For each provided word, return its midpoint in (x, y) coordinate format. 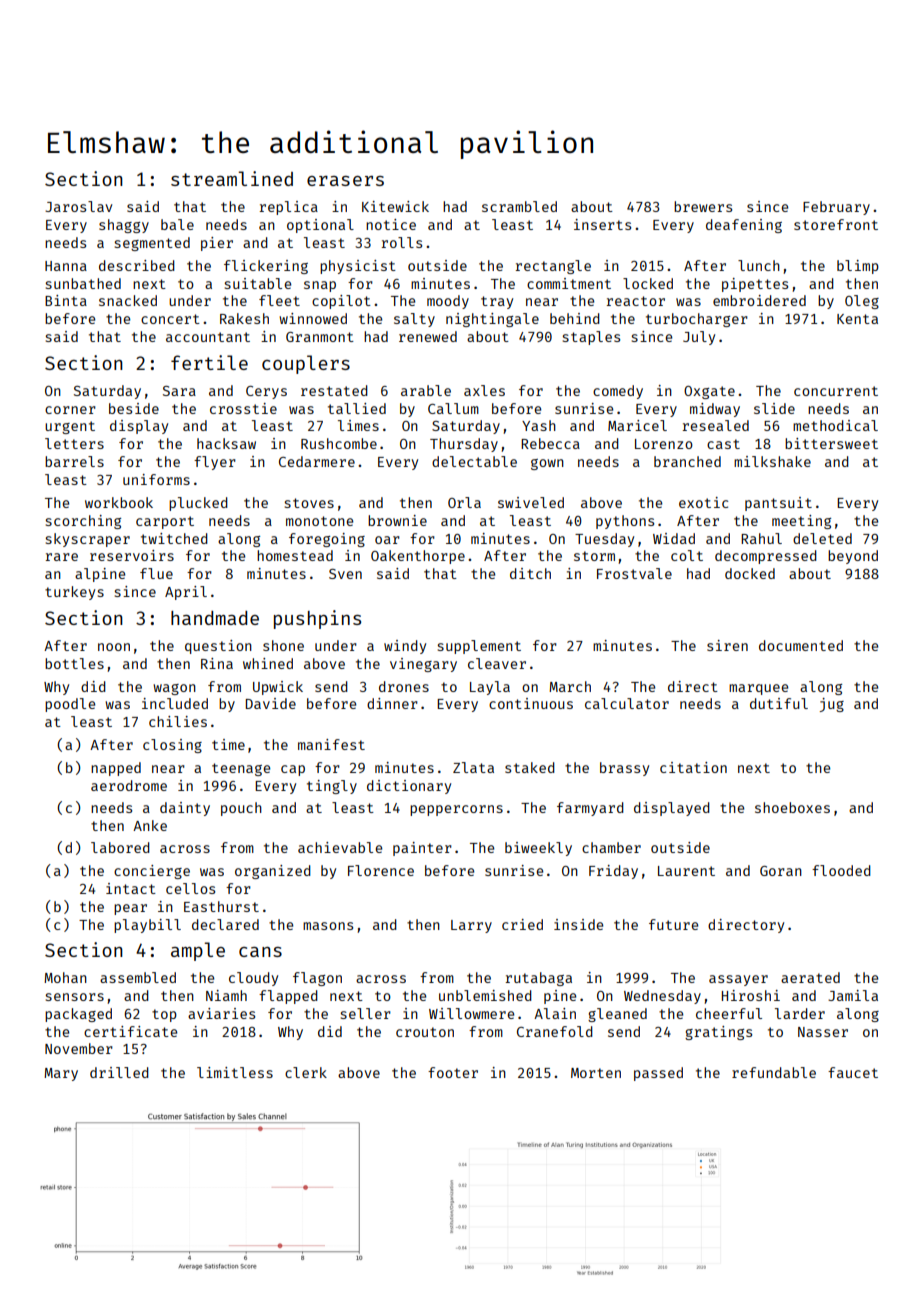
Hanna (66, 266)
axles (484, 390)
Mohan (65, 977)
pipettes (755, 285)
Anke (150, 825)
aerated (810, 977)
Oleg (862, 302)
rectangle (553, 267)
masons (328, 926)
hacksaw (226, 443)
